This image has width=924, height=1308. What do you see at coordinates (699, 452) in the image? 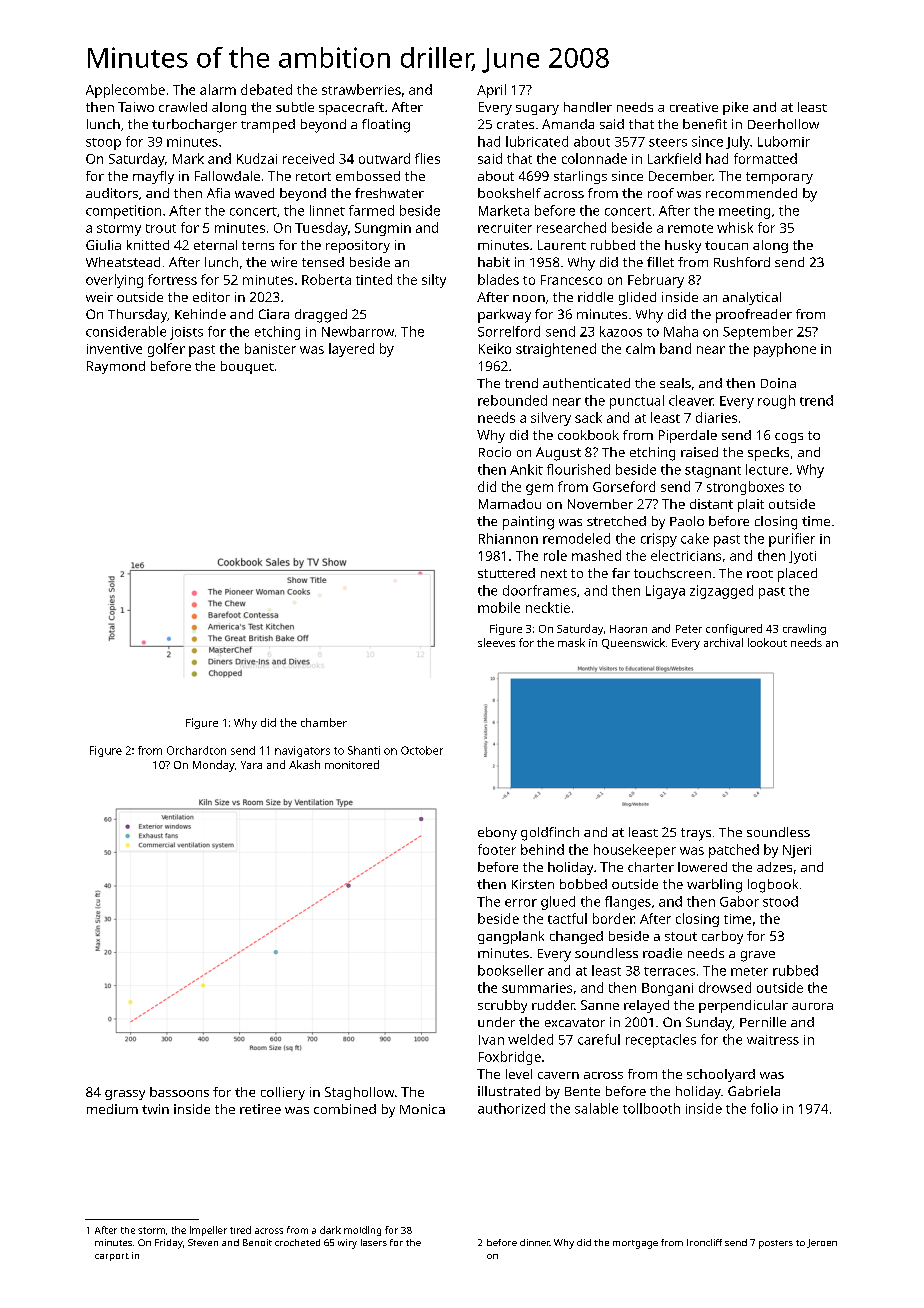
I see `raised` at bounding box center [699, 452].
